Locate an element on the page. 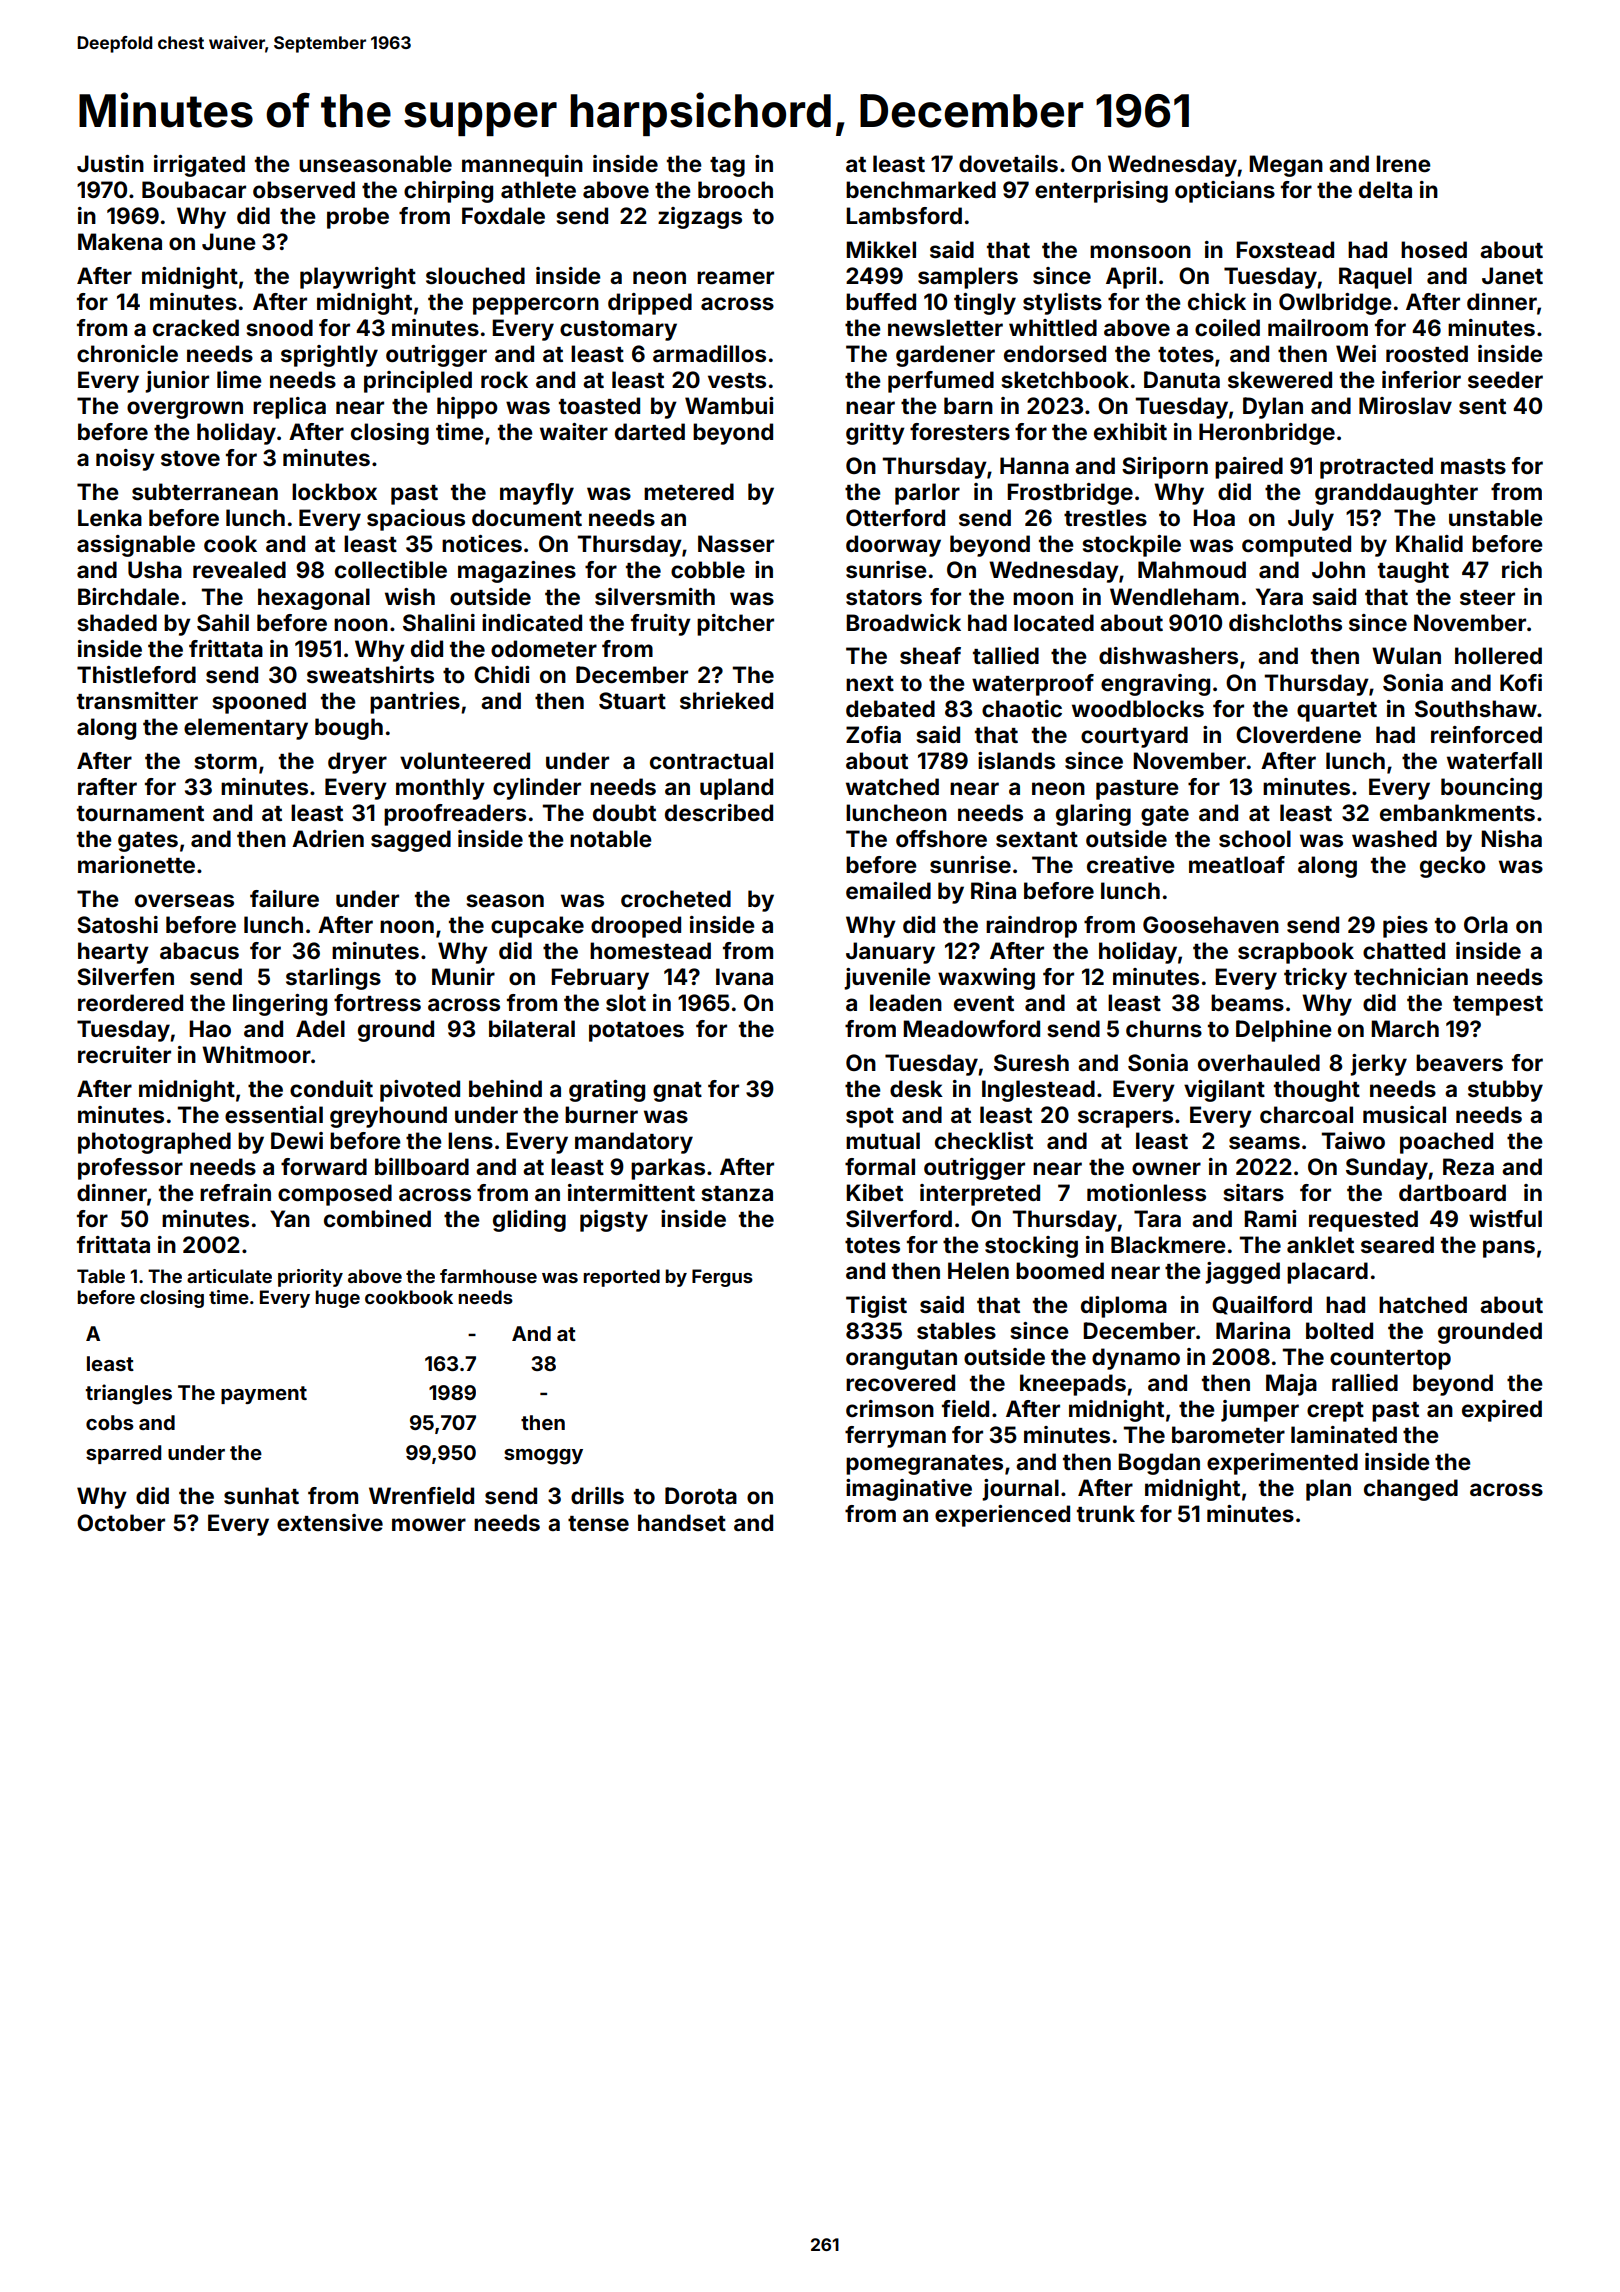 The height and width of the page is (2292, 1620). payment is located at coordinates (264, 1395).
